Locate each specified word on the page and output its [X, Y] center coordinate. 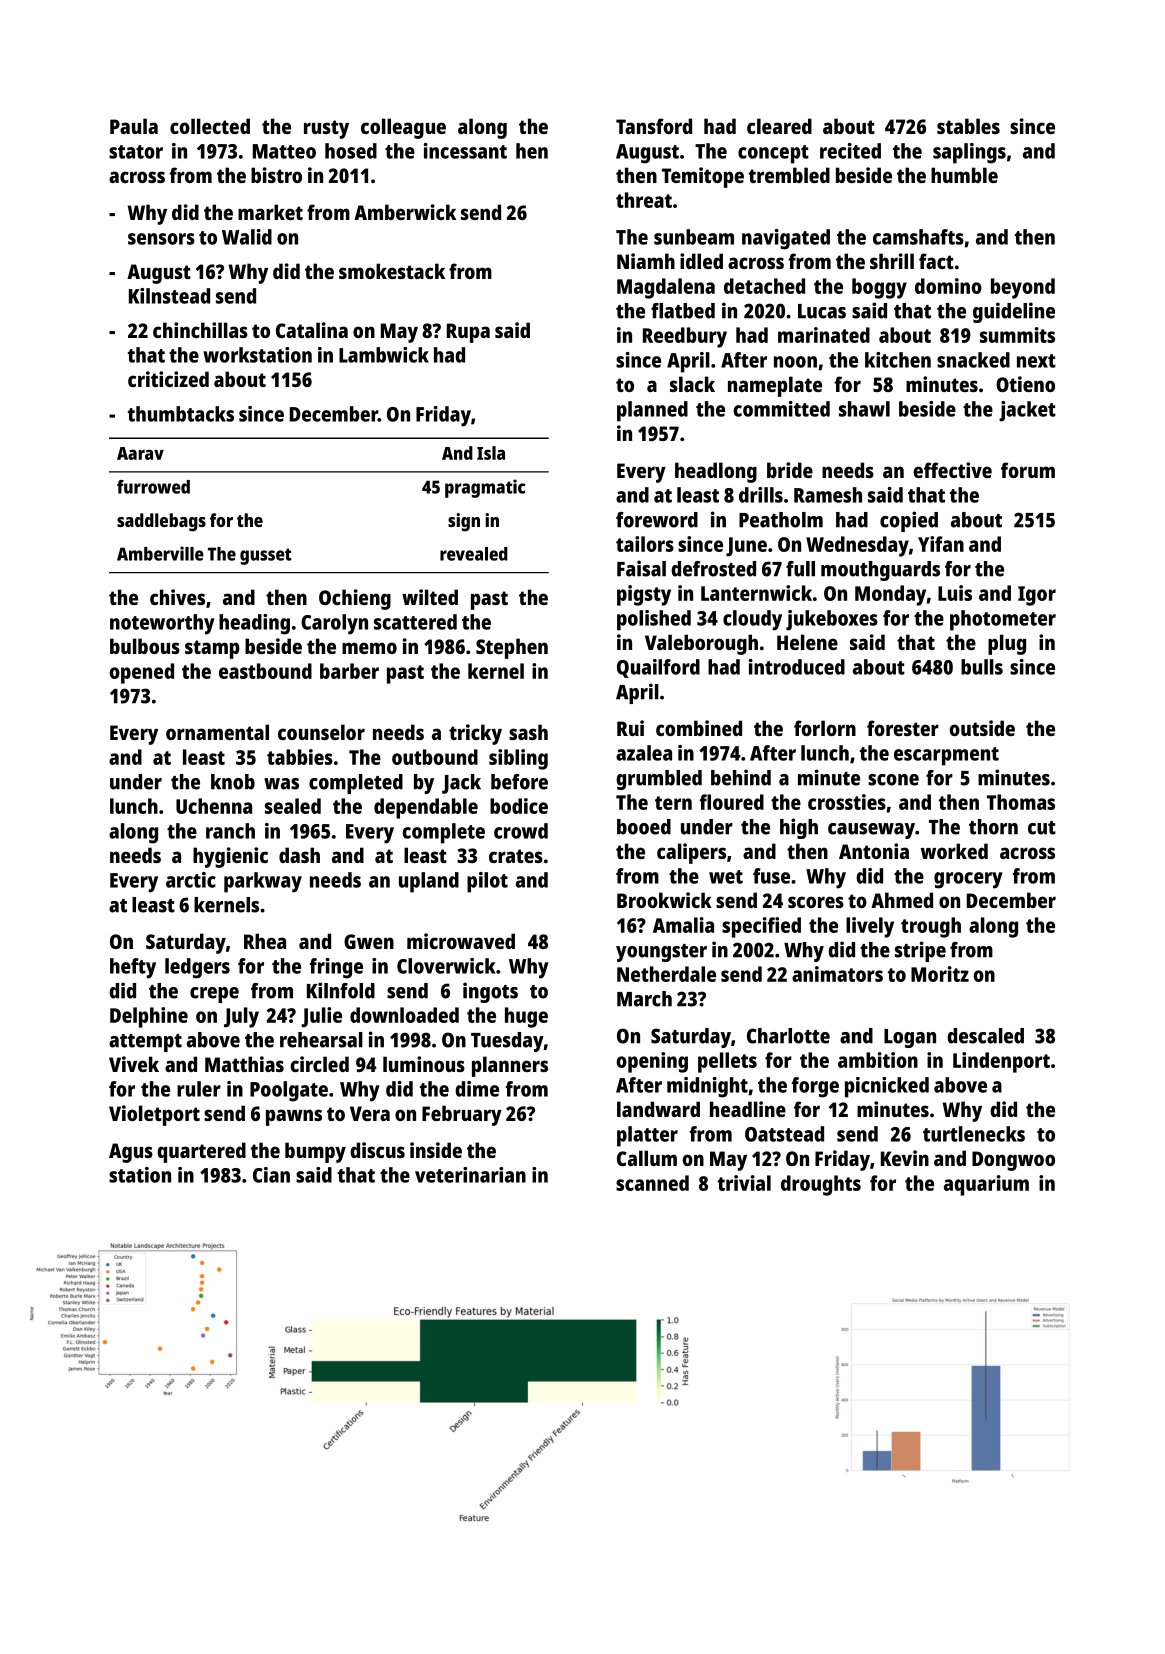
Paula [134, 126]
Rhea [265, 941]
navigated [786, 239]
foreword [657, 520]
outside [982, 728]
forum [1028, 470]
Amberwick [405, 212]
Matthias [244, 1064]
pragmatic [485, 488]
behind [741, 777]
